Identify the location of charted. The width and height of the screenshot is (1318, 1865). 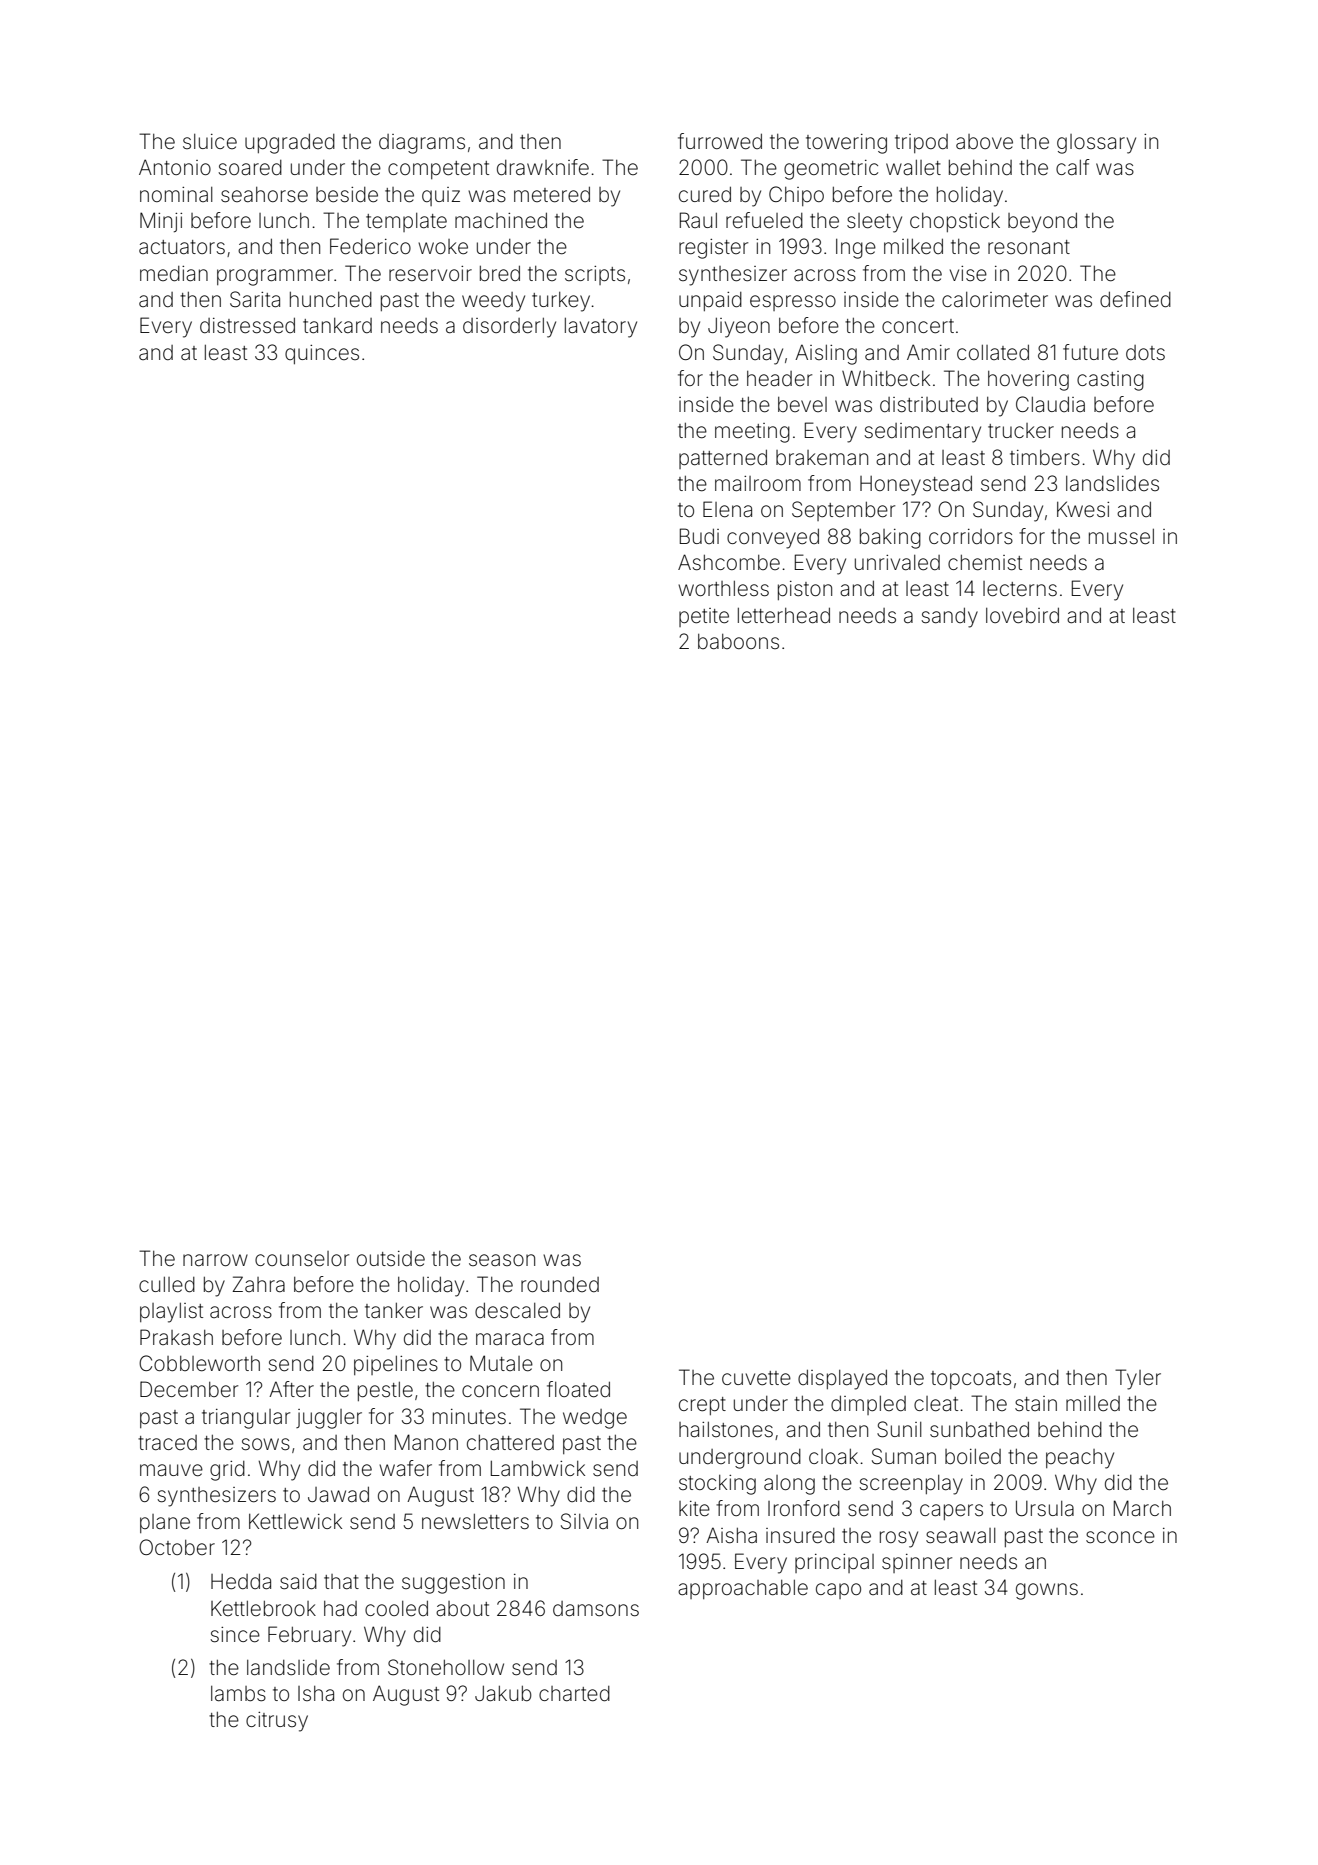
(574, 1694).
